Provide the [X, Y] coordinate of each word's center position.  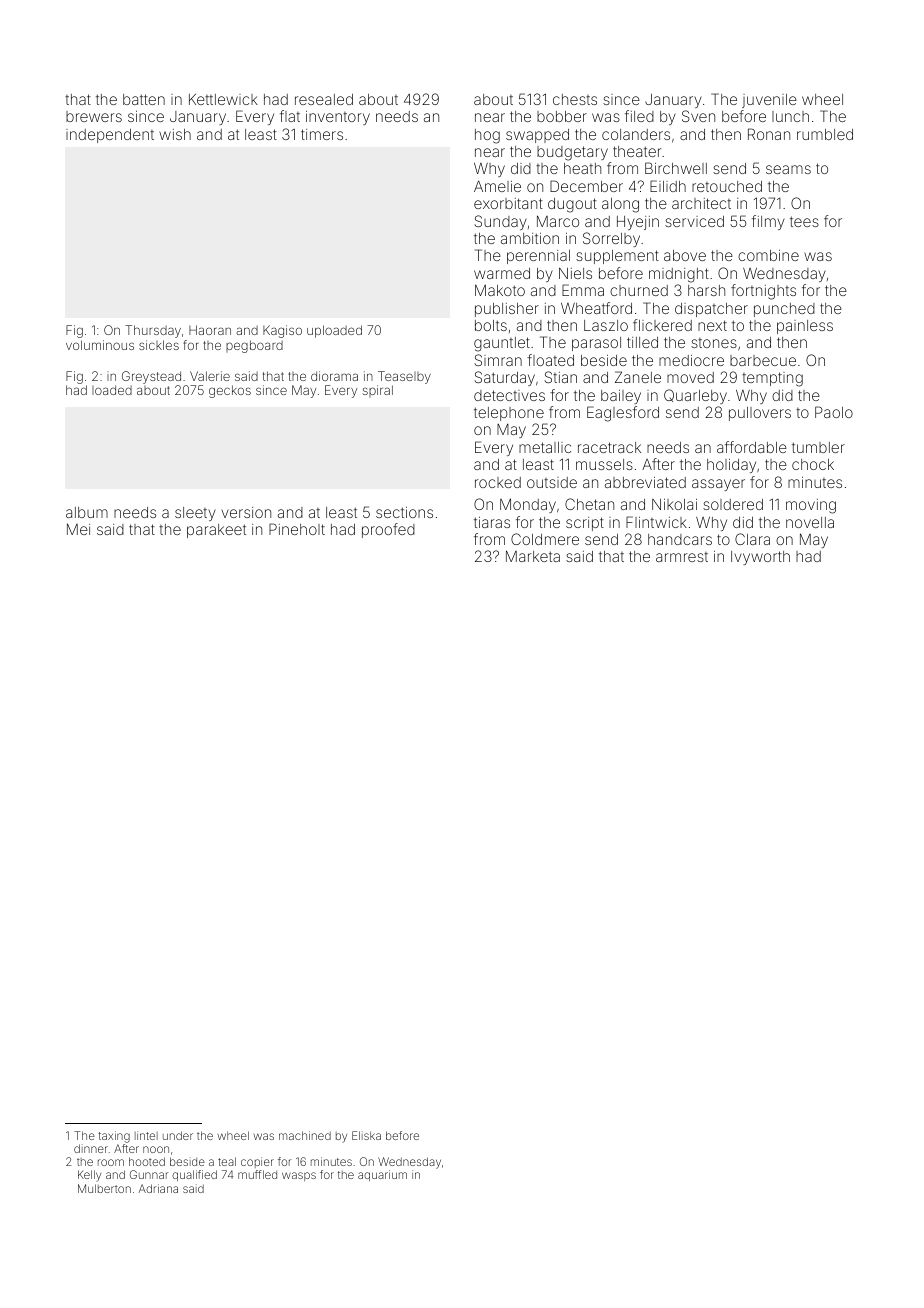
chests [575, 99]
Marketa [533, 556]
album [87, 512]
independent [110, 136]
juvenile [769, 101]
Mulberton [104, 1188]
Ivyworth [760, 558]
